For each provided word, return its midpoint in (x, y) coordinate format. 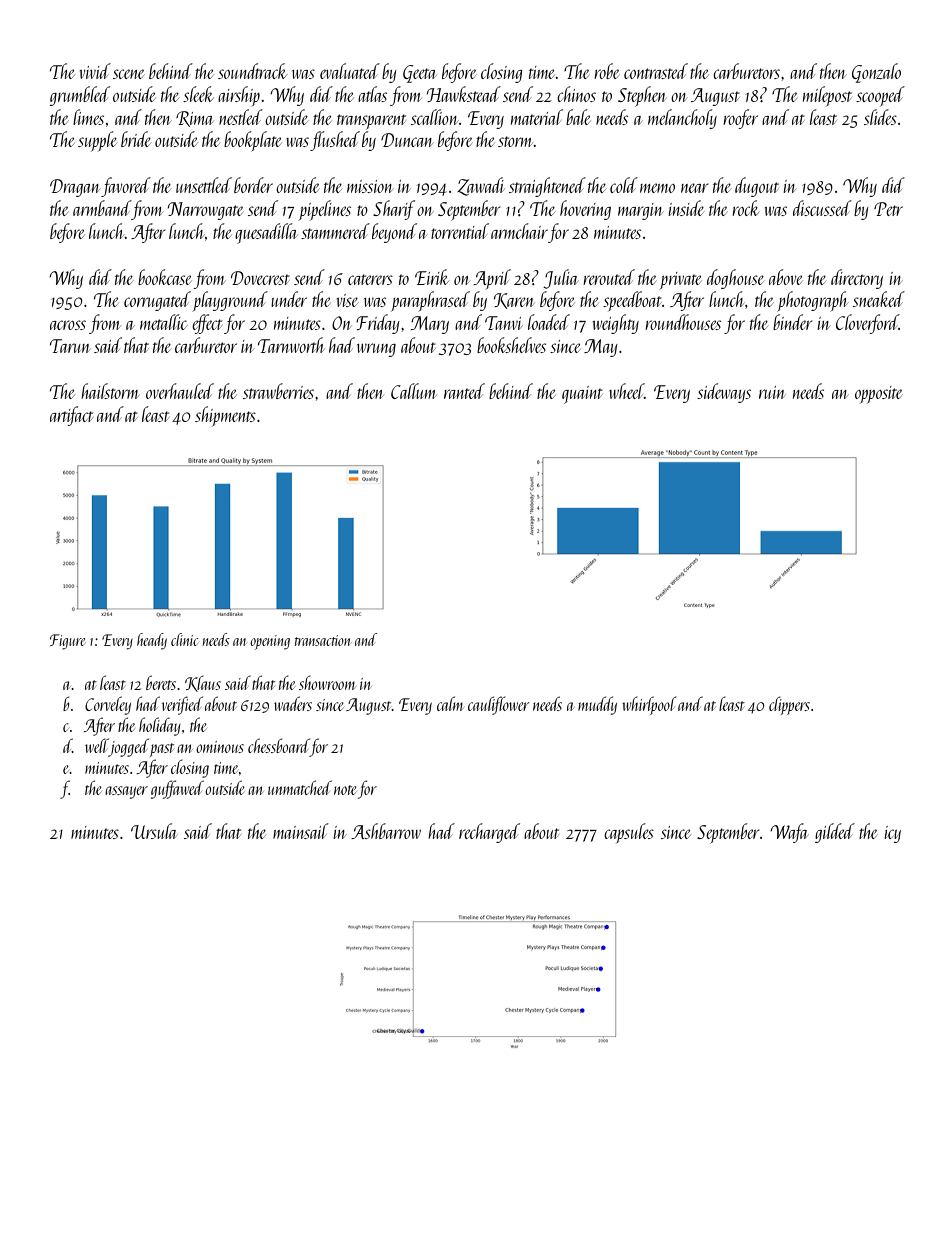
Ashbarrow (386, 831)
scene (129, 74)
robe (607, 71)
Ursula (154, 831)
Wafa (789, 833)
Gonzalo (876, 73)
